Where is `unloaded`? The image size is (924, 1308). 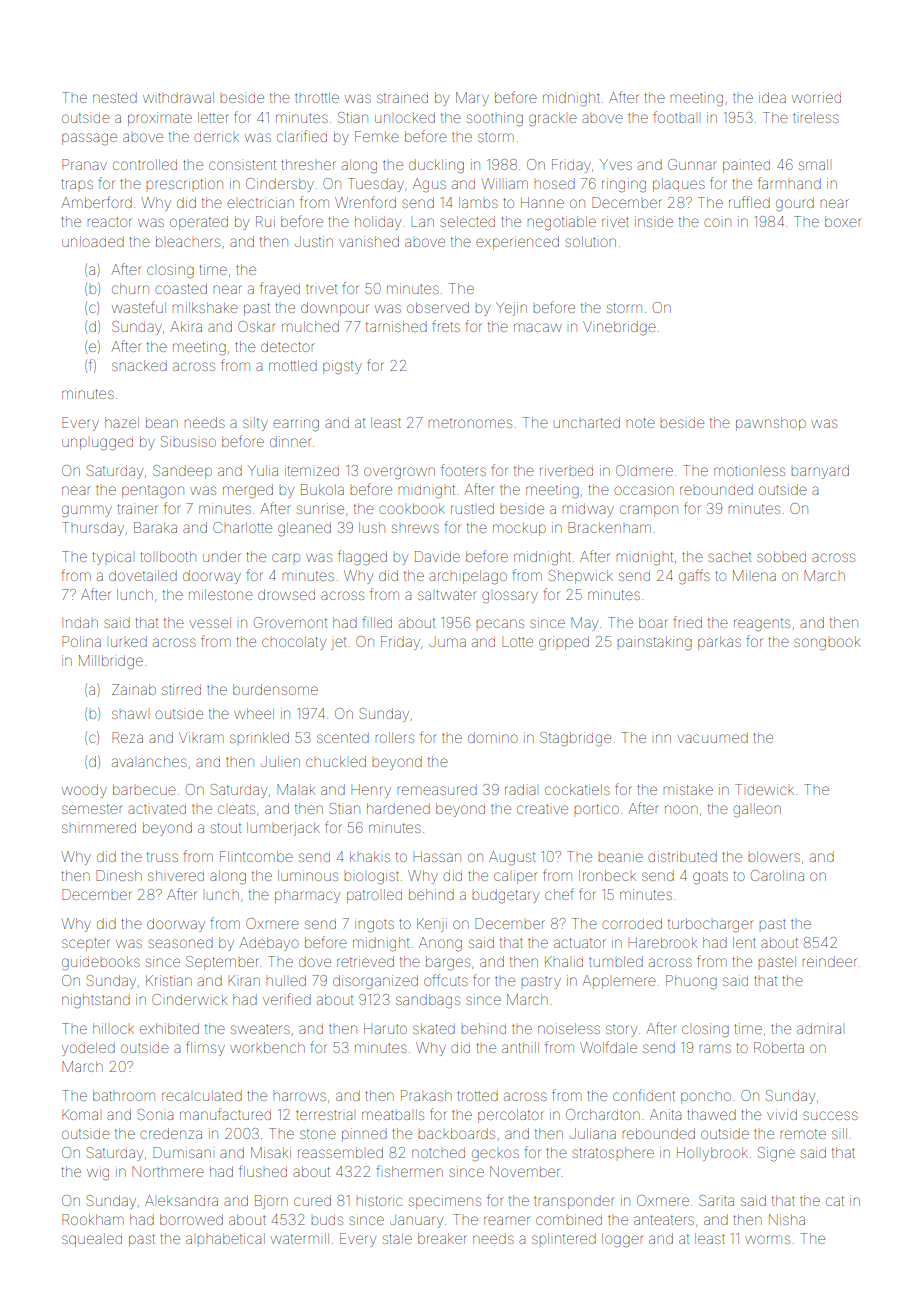 unloaded is located at coordinates (93, 241).
